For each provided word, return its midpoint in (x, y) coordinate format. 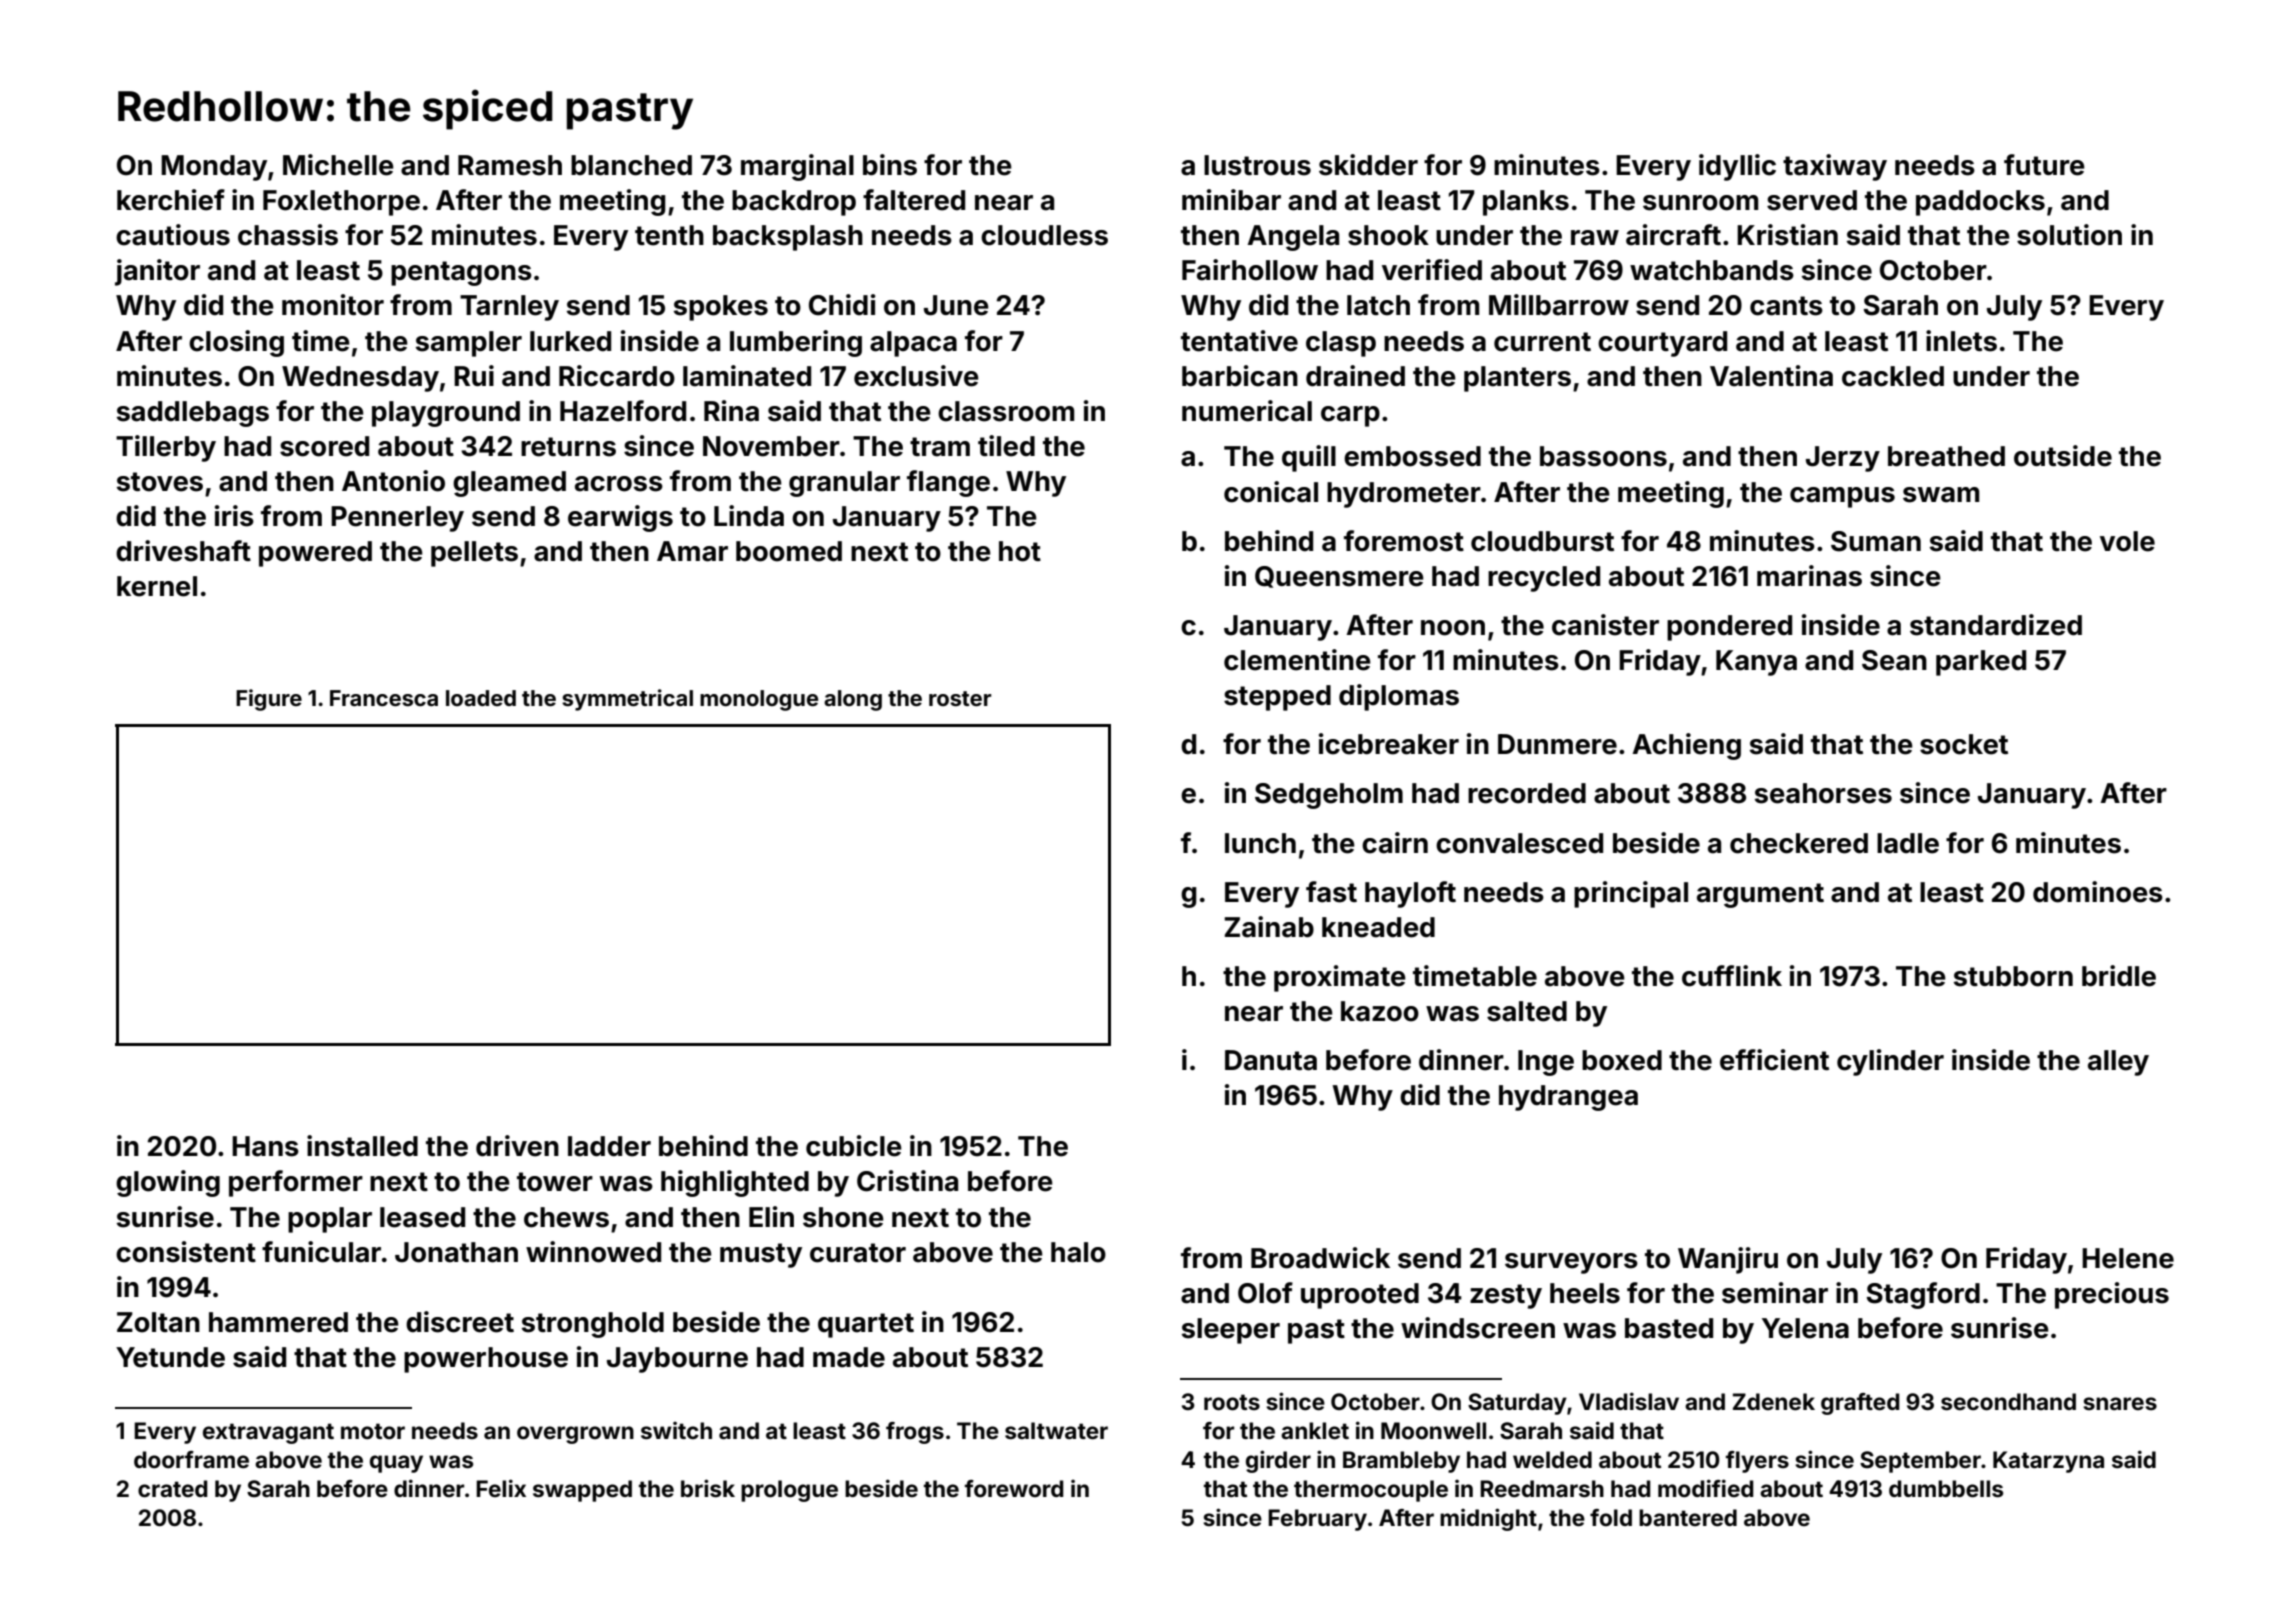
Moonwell (1433, 1431)
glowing (168, 1183)
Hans (265, 1146)
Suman (1876, 541)
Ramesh (510, 165)
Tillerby (166, 448)
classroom (1006, 411)
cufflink (1732, 976)
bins (890, 165)
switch (676, 1430)
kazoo (1380, 1011)
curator (858, 1253)
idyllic (1737, 167)
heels (1585, 1293)
